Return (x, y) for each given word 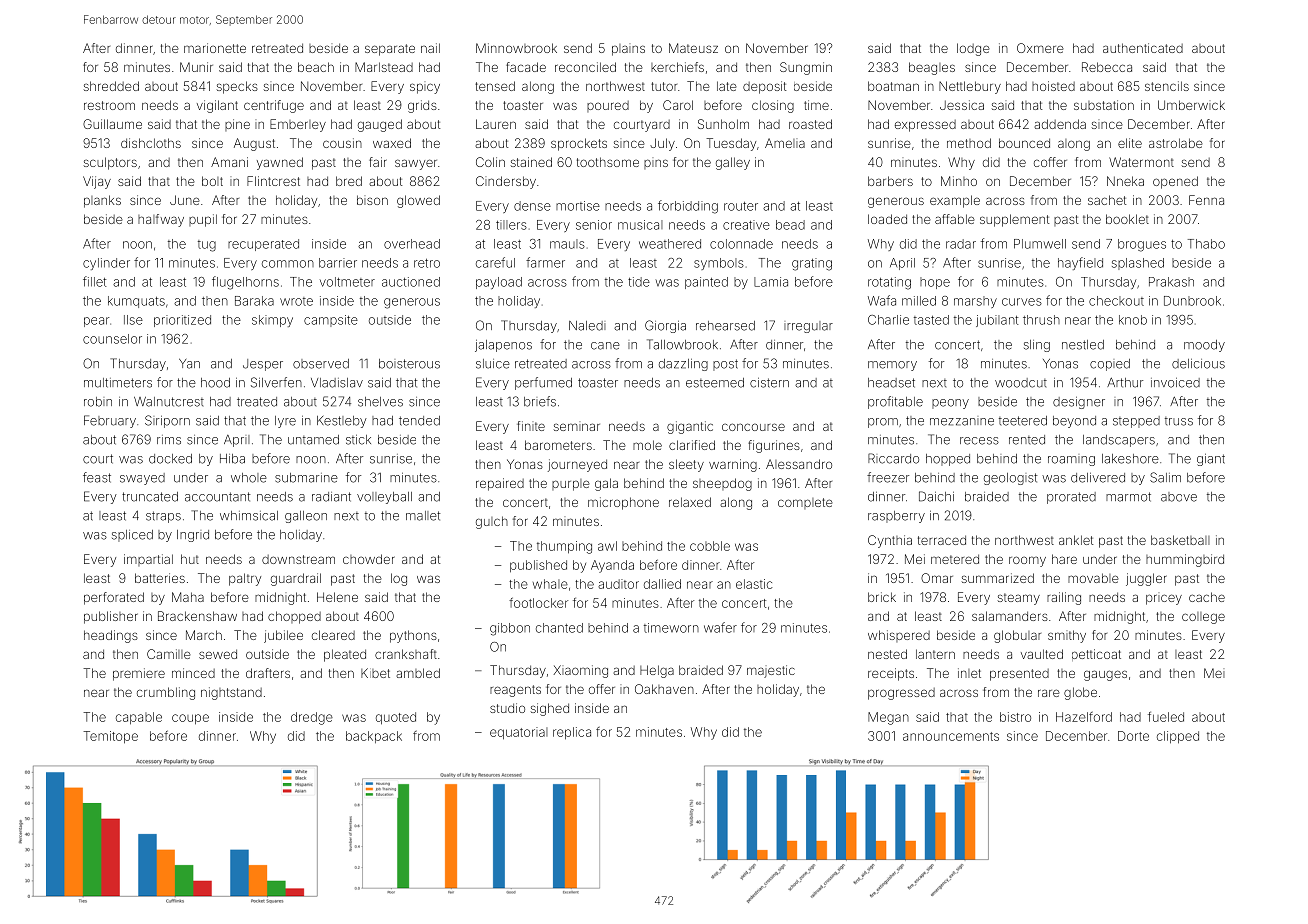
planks (102, 201)
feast (97, 477)
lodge (973, 49)
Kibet (375, 673)
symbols (719, 264)
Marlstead (384, 67)
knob (1133, 320)
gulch (492, 522)
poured (608, 106)
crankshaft (406, 654)
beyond (1074, 422)
